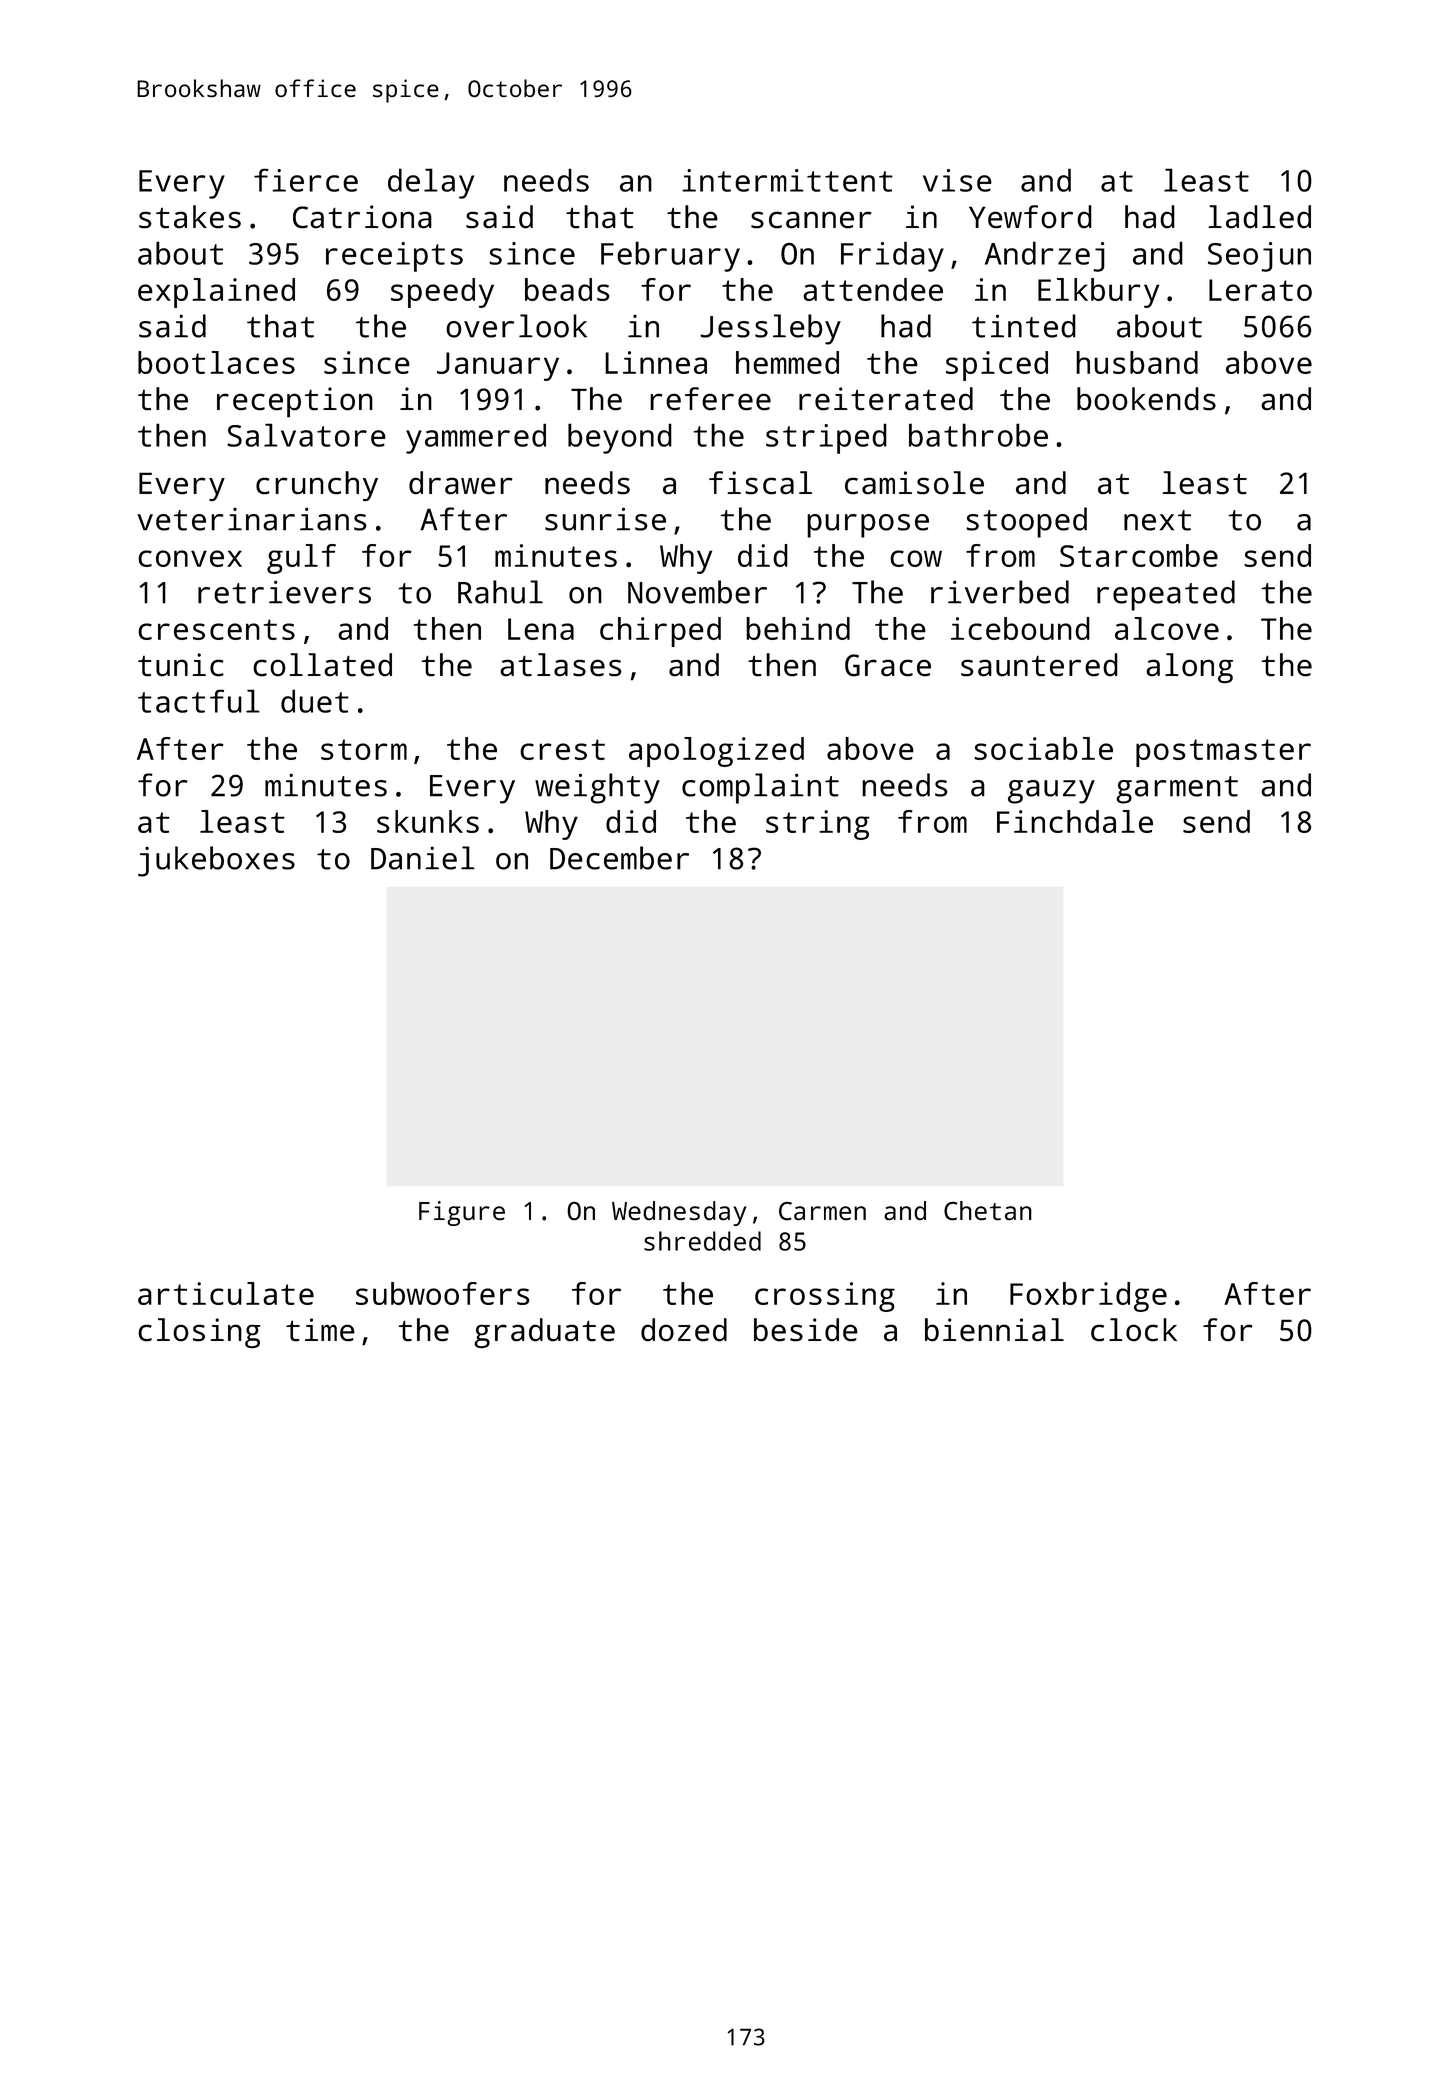 This screenshot has height=2100, width=1450. Describe the element at coordinates (1134, 1330) in the screenshot. I see `clock` at that location.
